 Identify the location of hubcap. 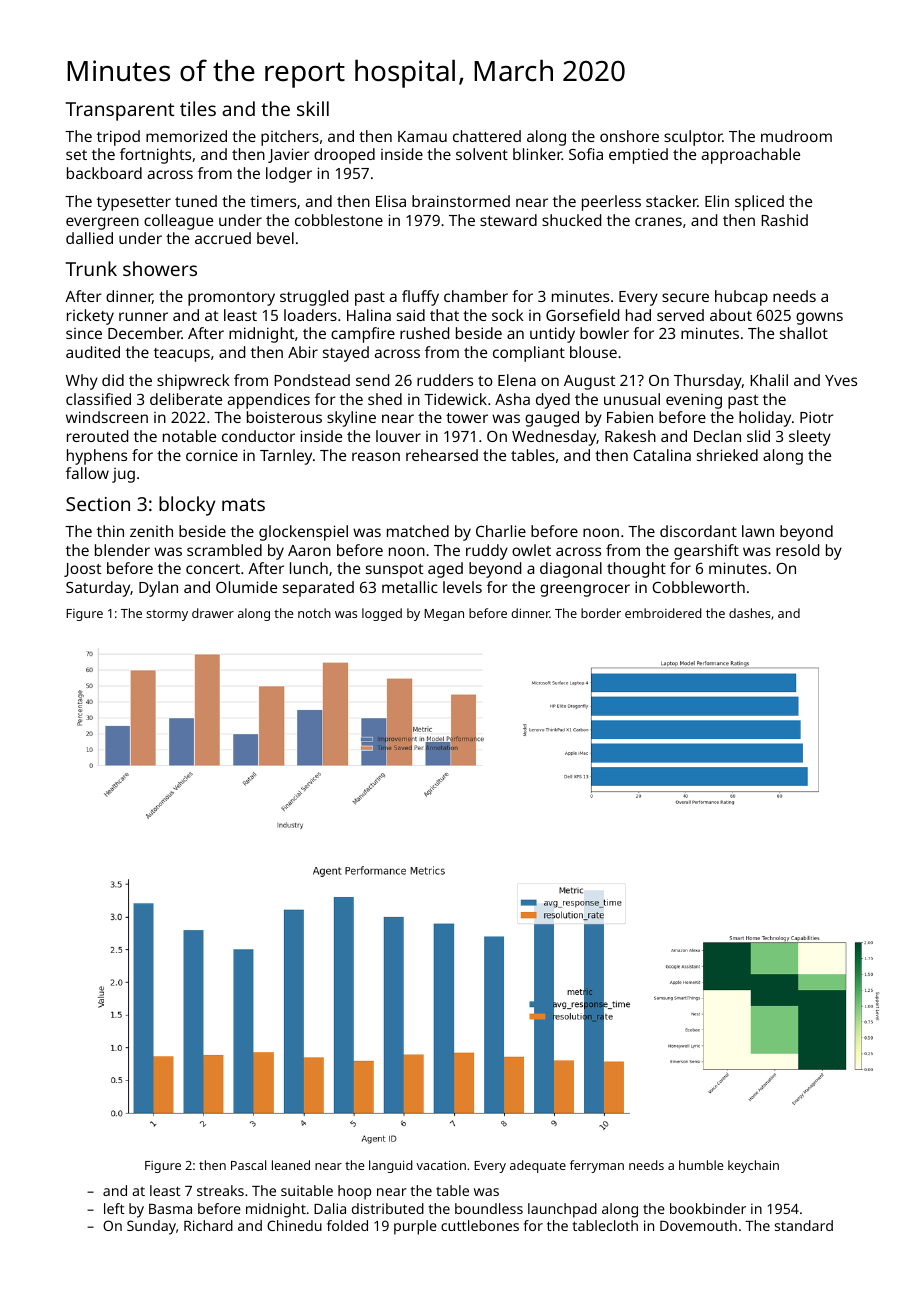
(741, 298).
